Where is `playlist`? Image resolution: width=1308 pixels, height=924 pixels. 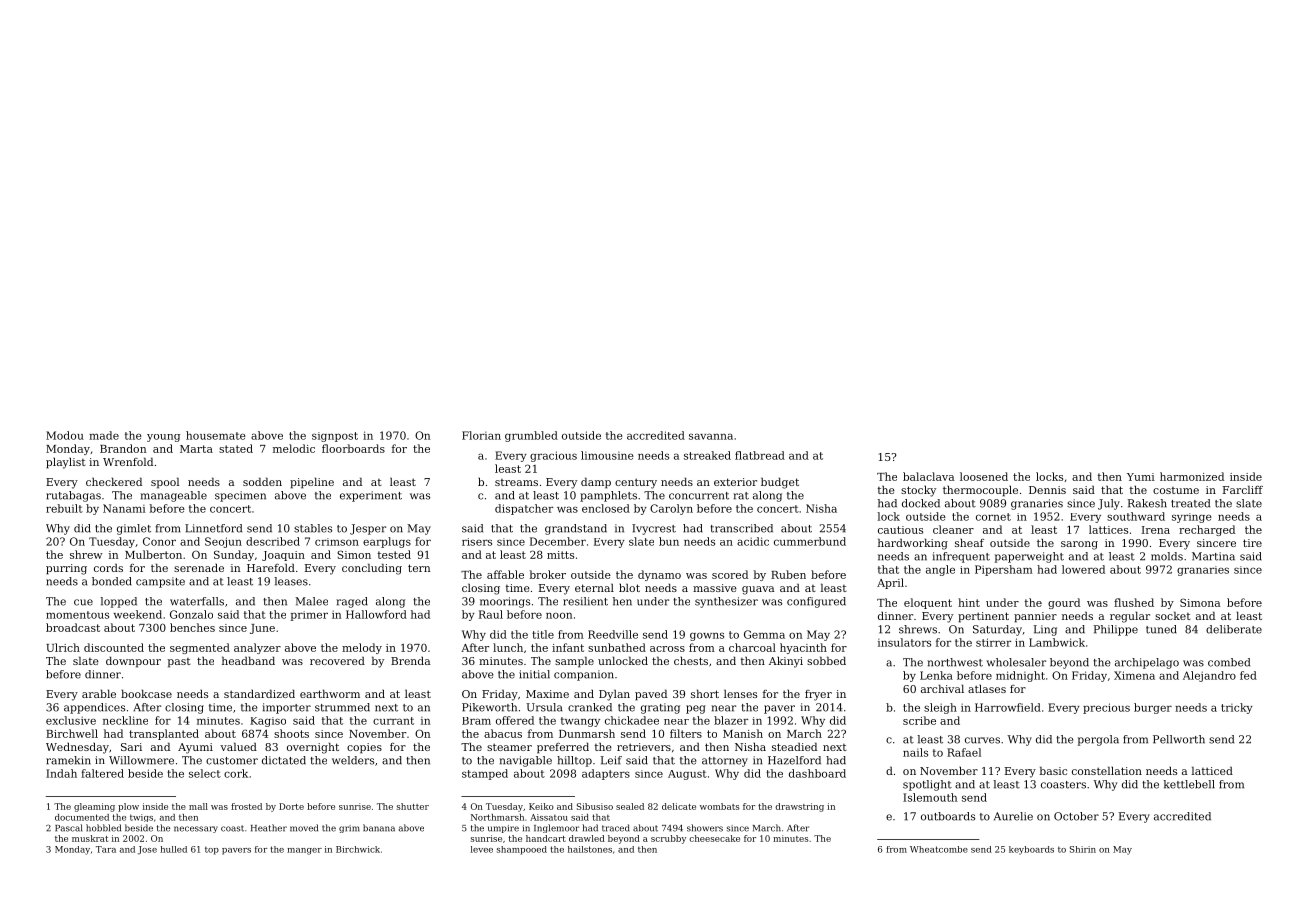 playlist is located at coordinates (66, 463).
